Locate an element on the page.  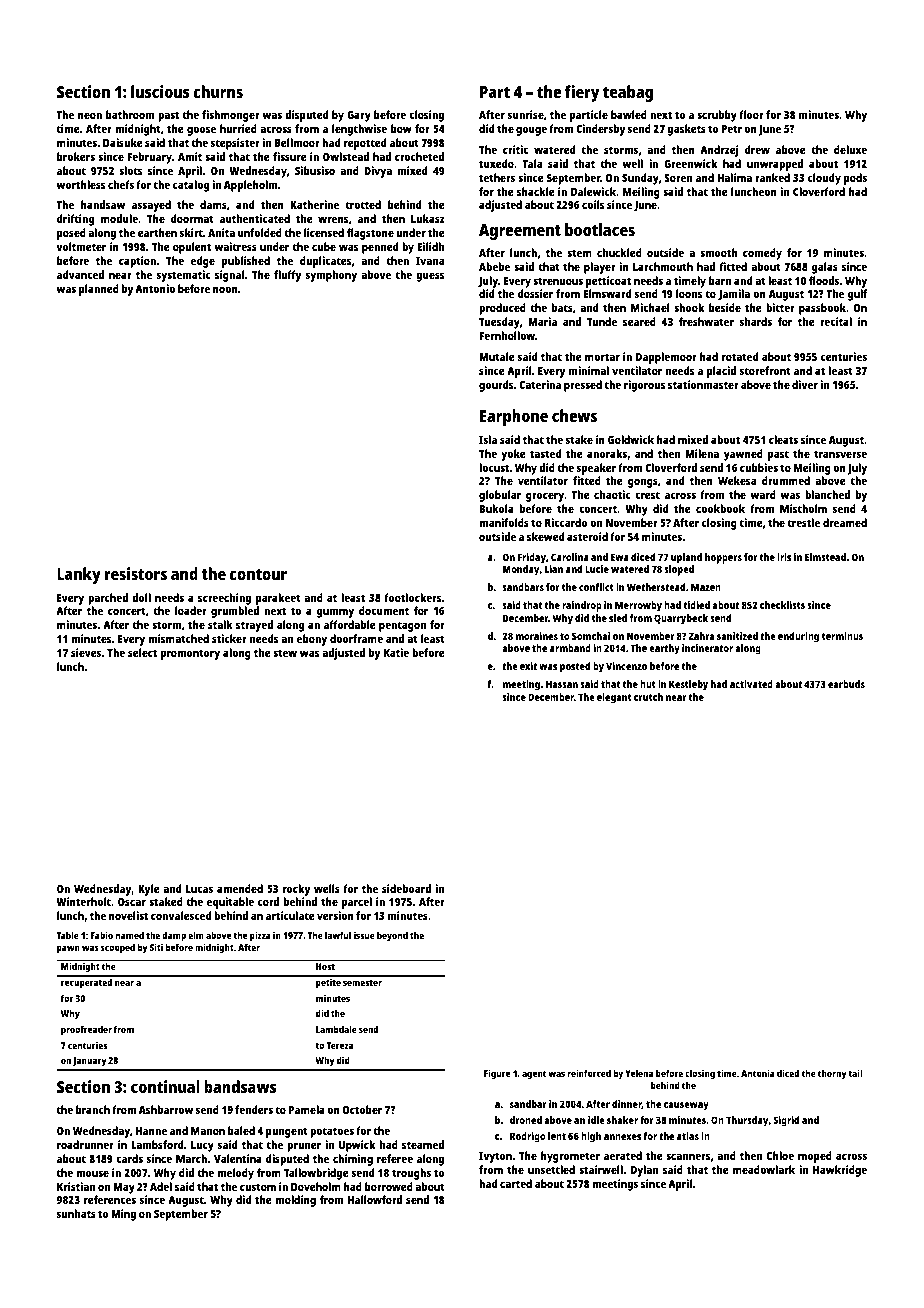
hygrometer is located at coordinates (570, 1157).
